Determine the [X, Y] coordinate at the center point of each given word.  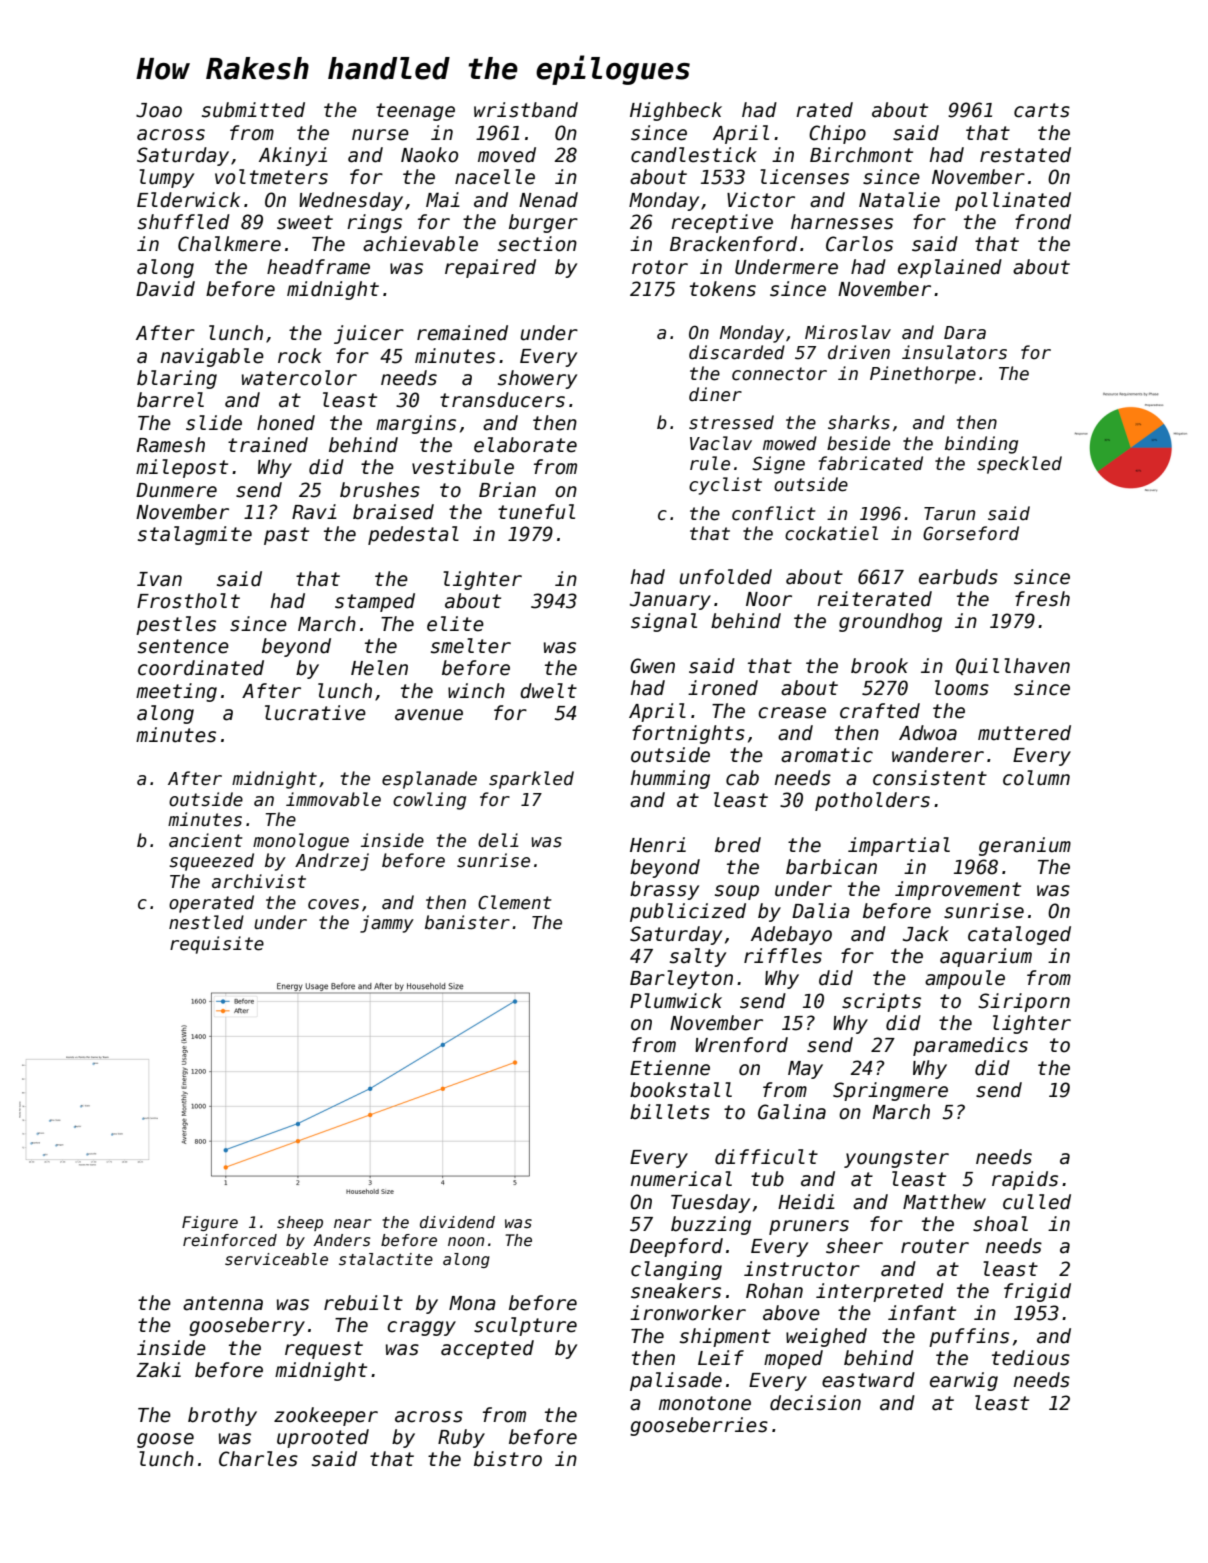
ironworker [688, 1313]
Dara [965, 333]
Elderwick [188, 200]
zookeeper [326, 1416]
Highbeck [676, 111]
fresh [1042, 599]
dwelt [548, 691]
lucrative [315, 713]
